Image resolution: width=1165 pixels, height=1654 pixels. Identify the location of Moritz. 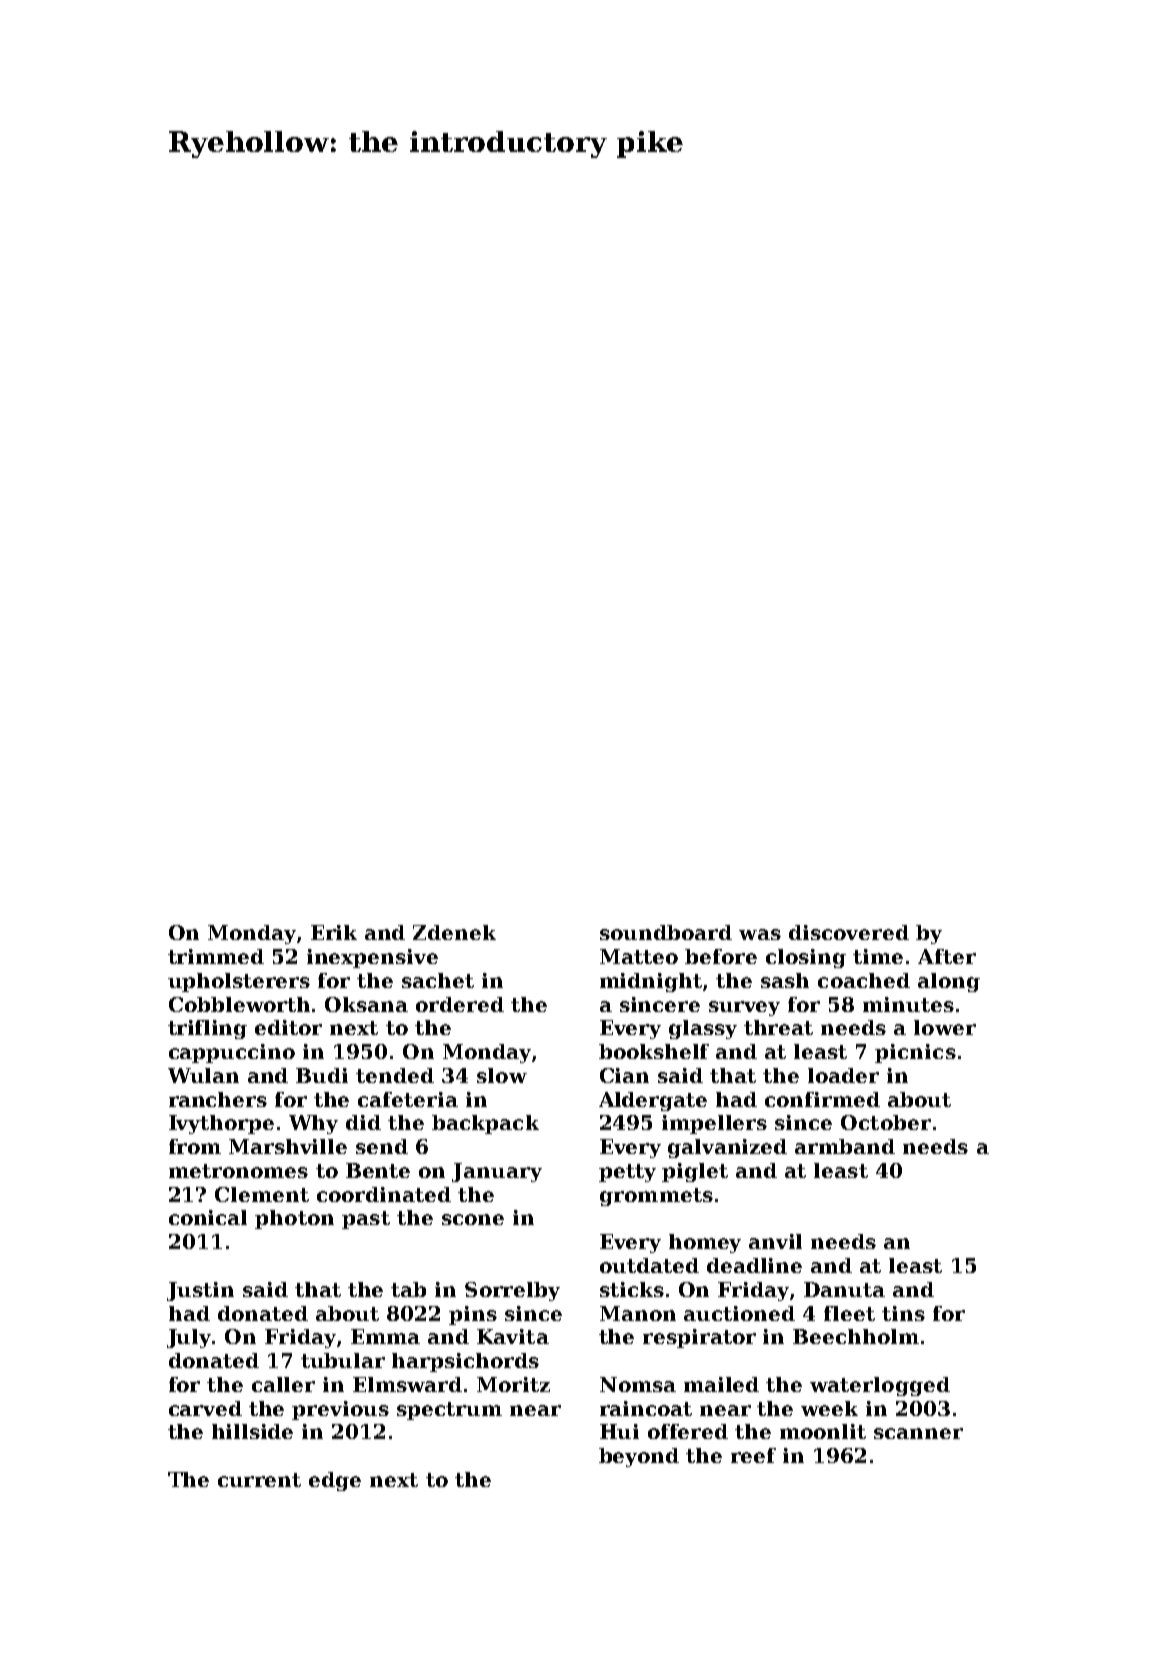
(513, 1384).
